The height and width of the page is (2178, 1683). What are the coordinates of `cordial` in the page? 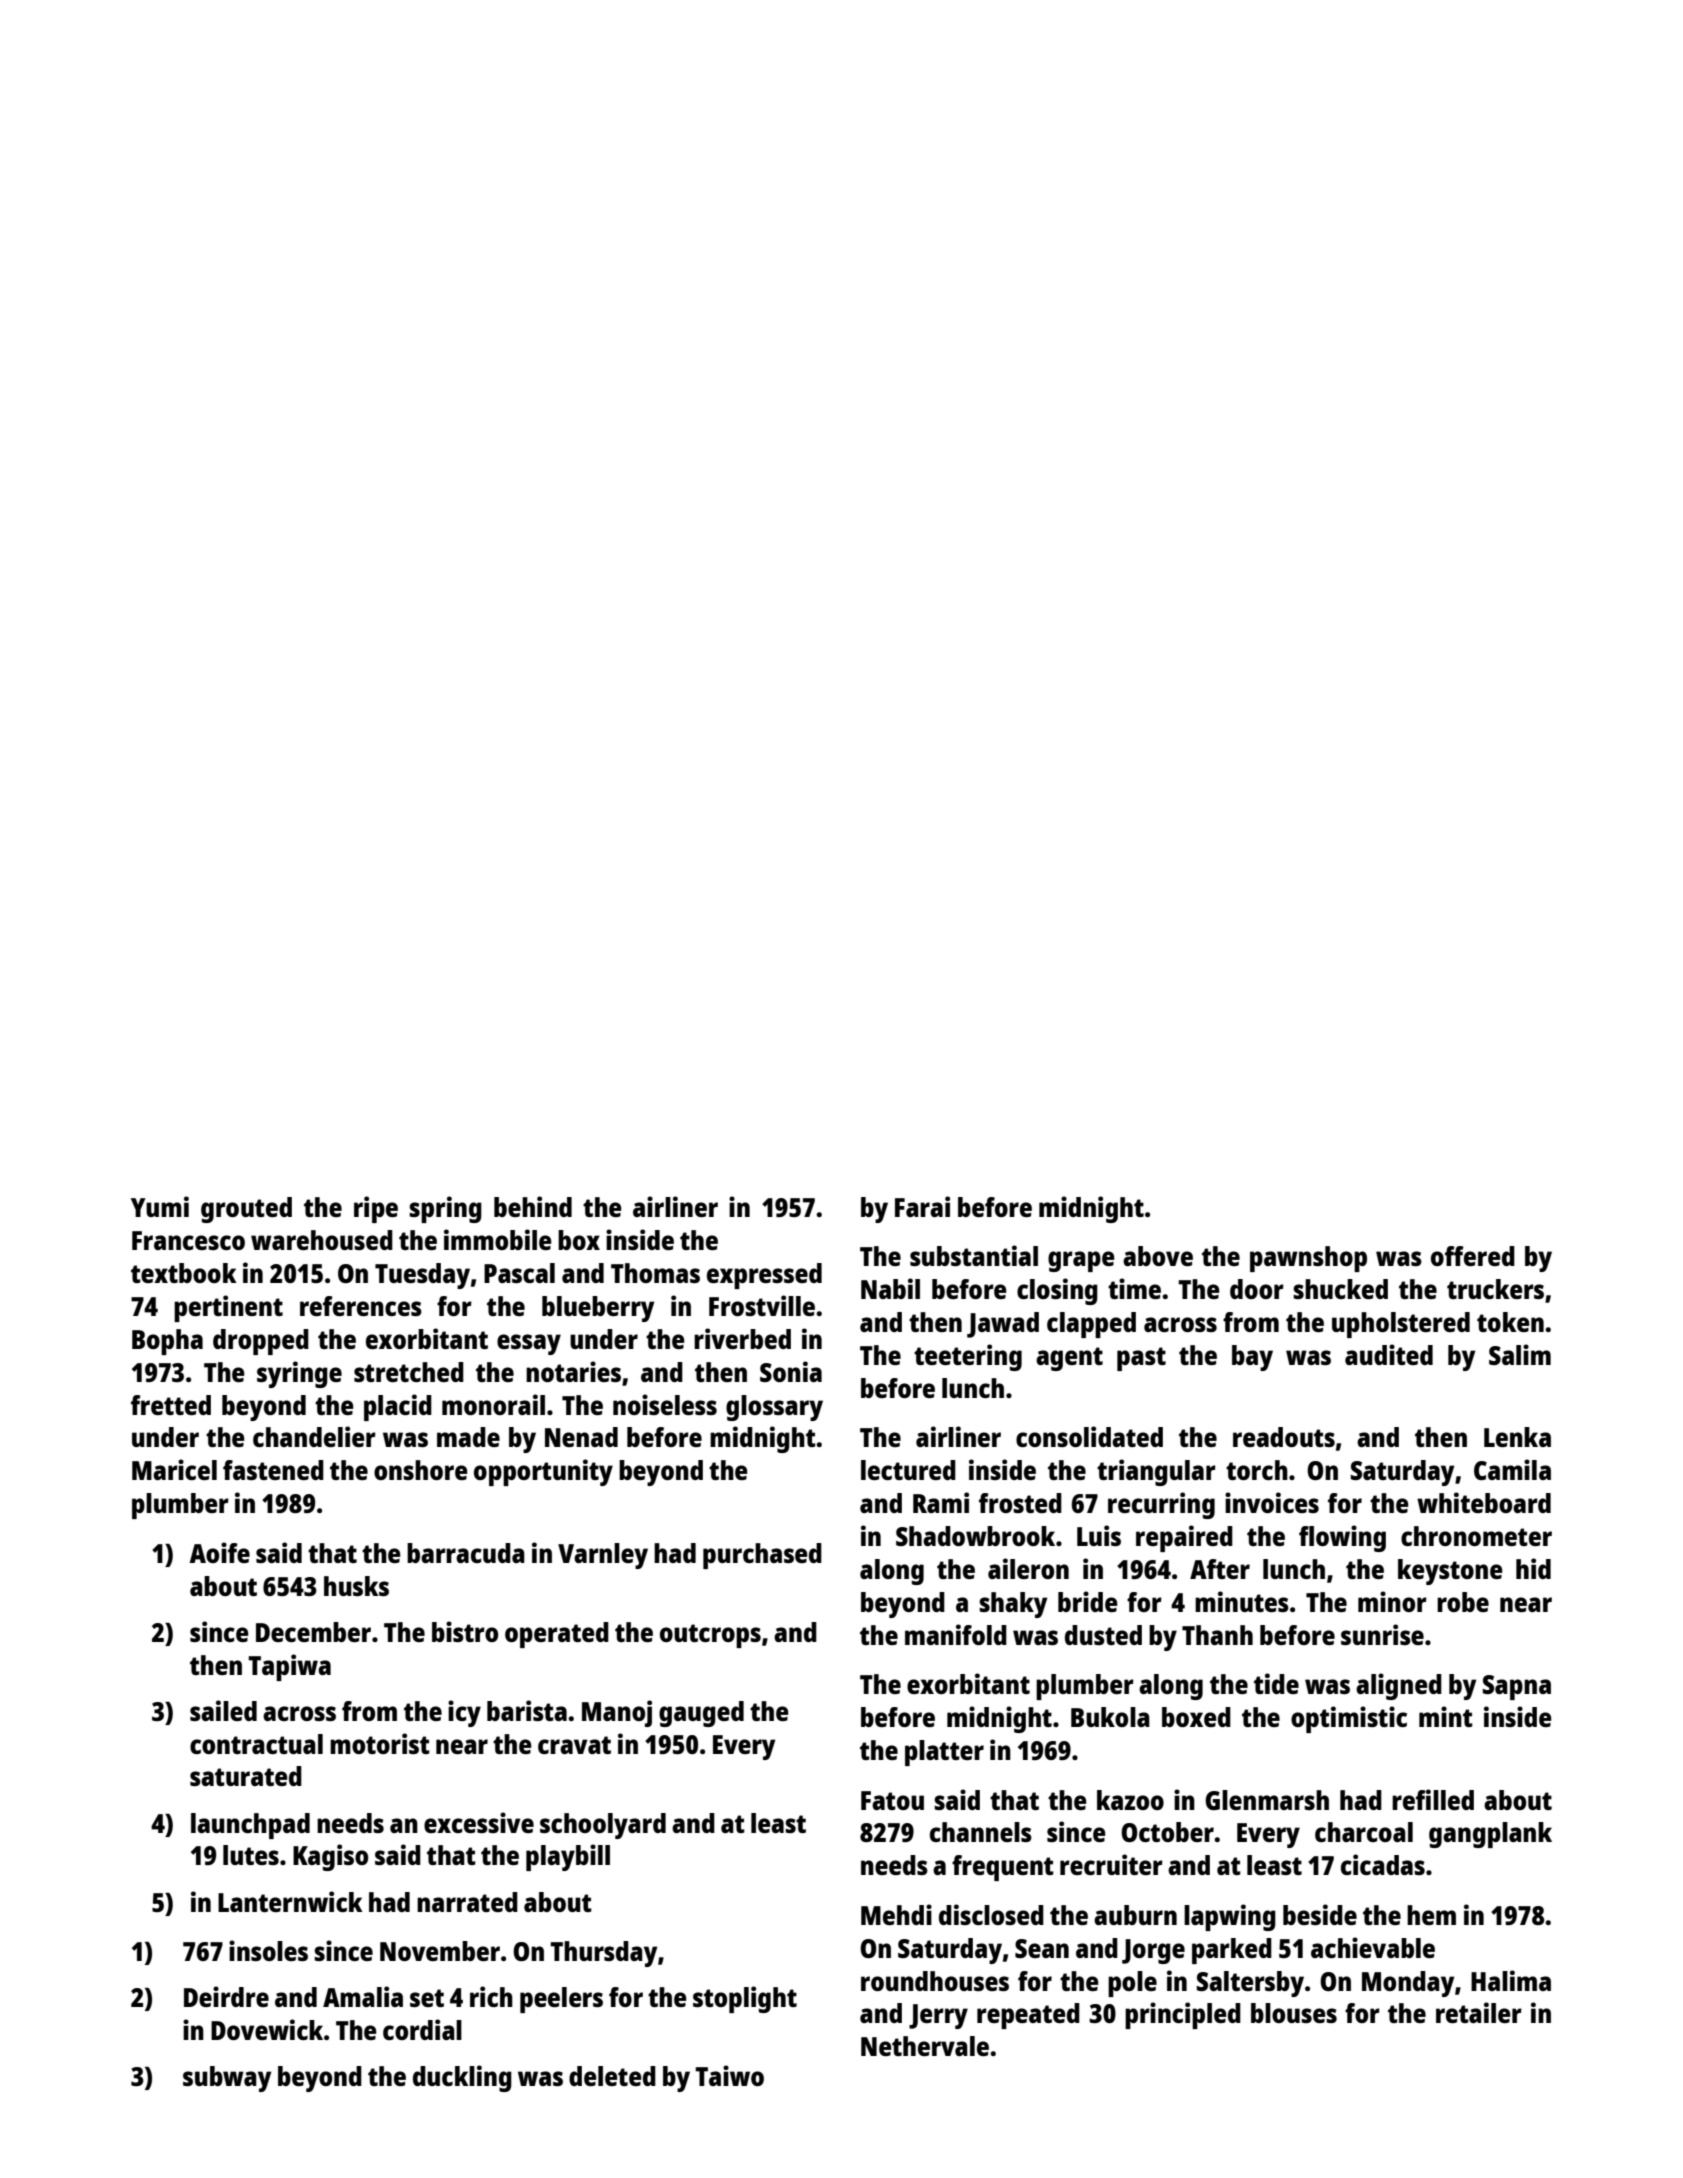 It's located at (422, 2029).
